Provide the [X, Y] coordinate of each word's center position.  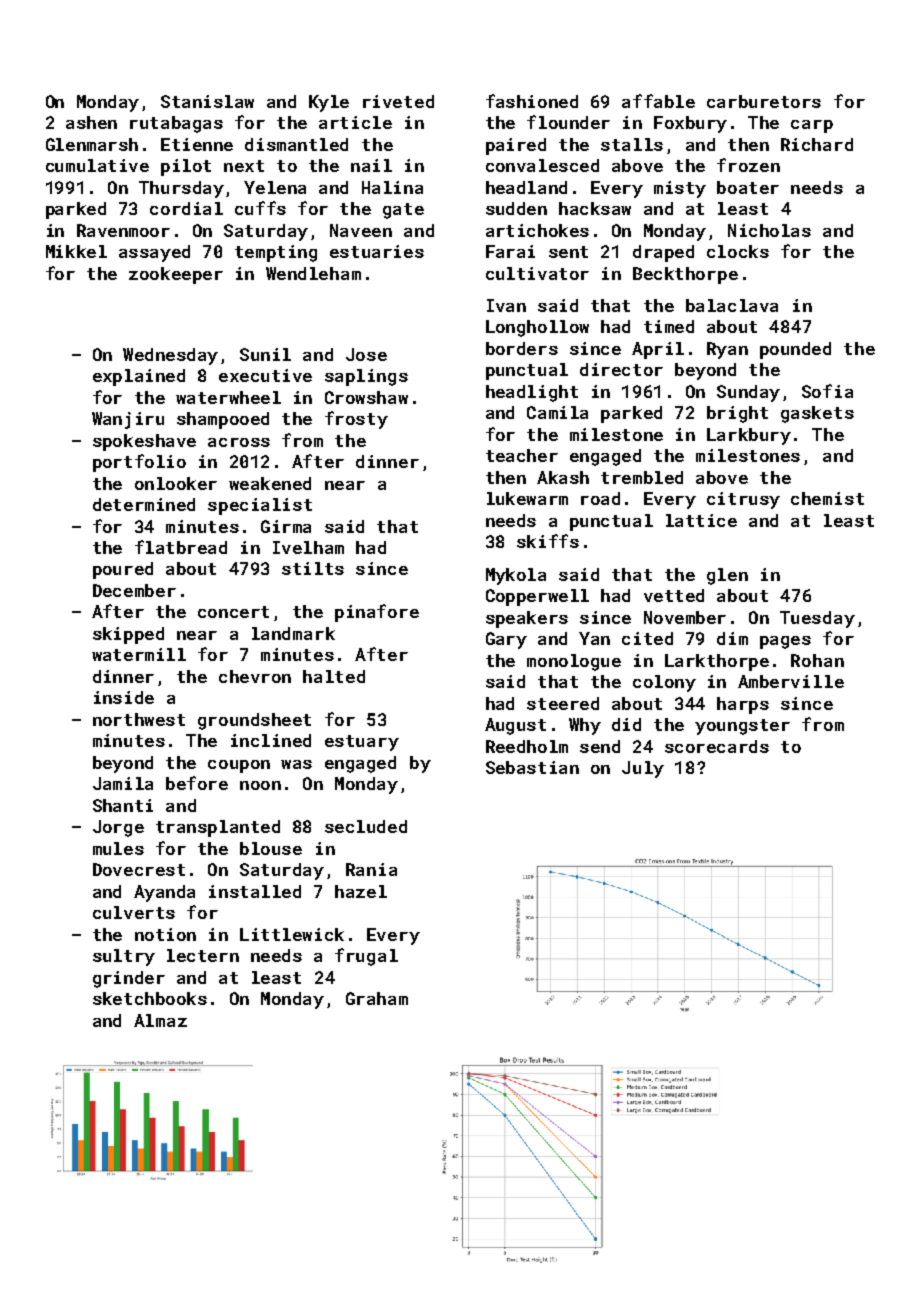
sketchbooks [150, 998]
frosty [356, 420]
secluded [366, 826]
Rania [371, 869]
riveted [398, 101]
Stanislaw [207, 101]
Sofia [827, 391]
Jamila [123, 783]
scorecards [717, 746]
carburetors [764, 101]
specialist [260, 506]
